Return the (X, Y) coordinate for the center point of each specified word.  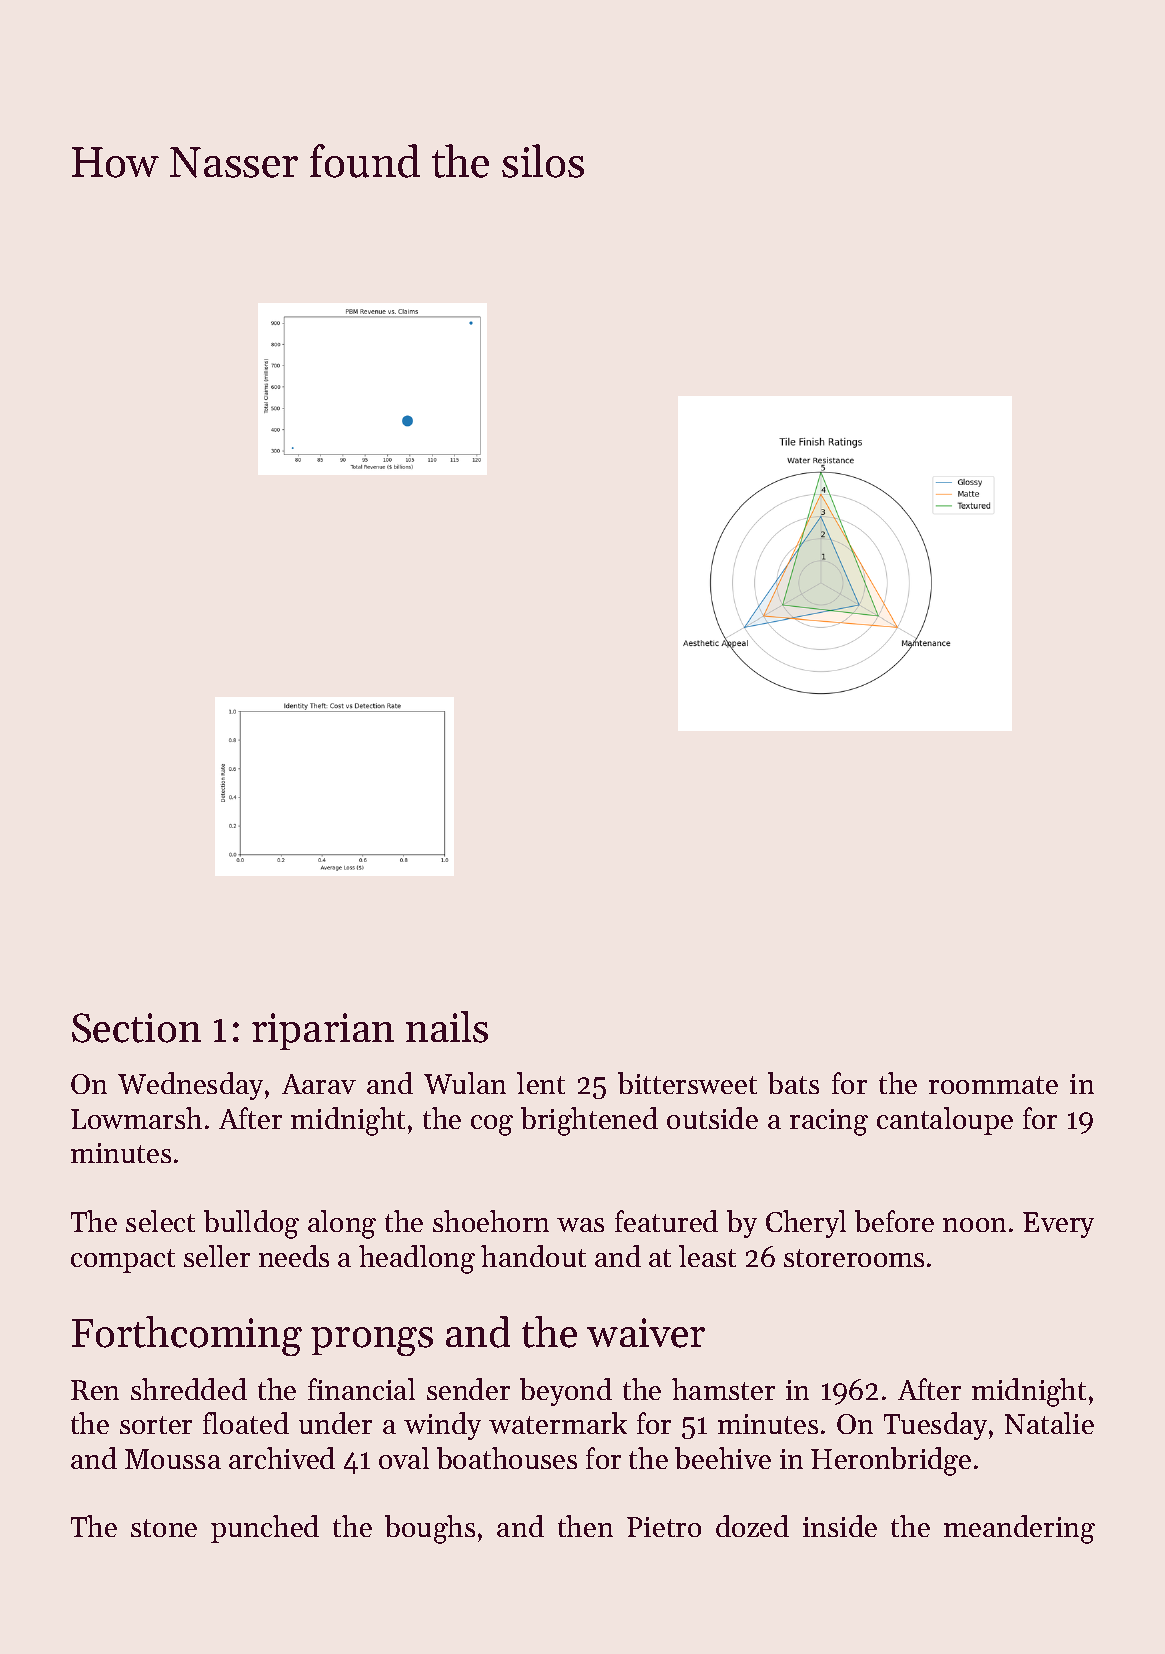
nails (447, 1027)
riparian (323, 1031)
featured (666, 1221)
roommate (993, 1085)
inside (840, 1526)
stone (164, 1528)
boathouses (507, 1458)
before (894, 1221)
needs (294, 1256)
